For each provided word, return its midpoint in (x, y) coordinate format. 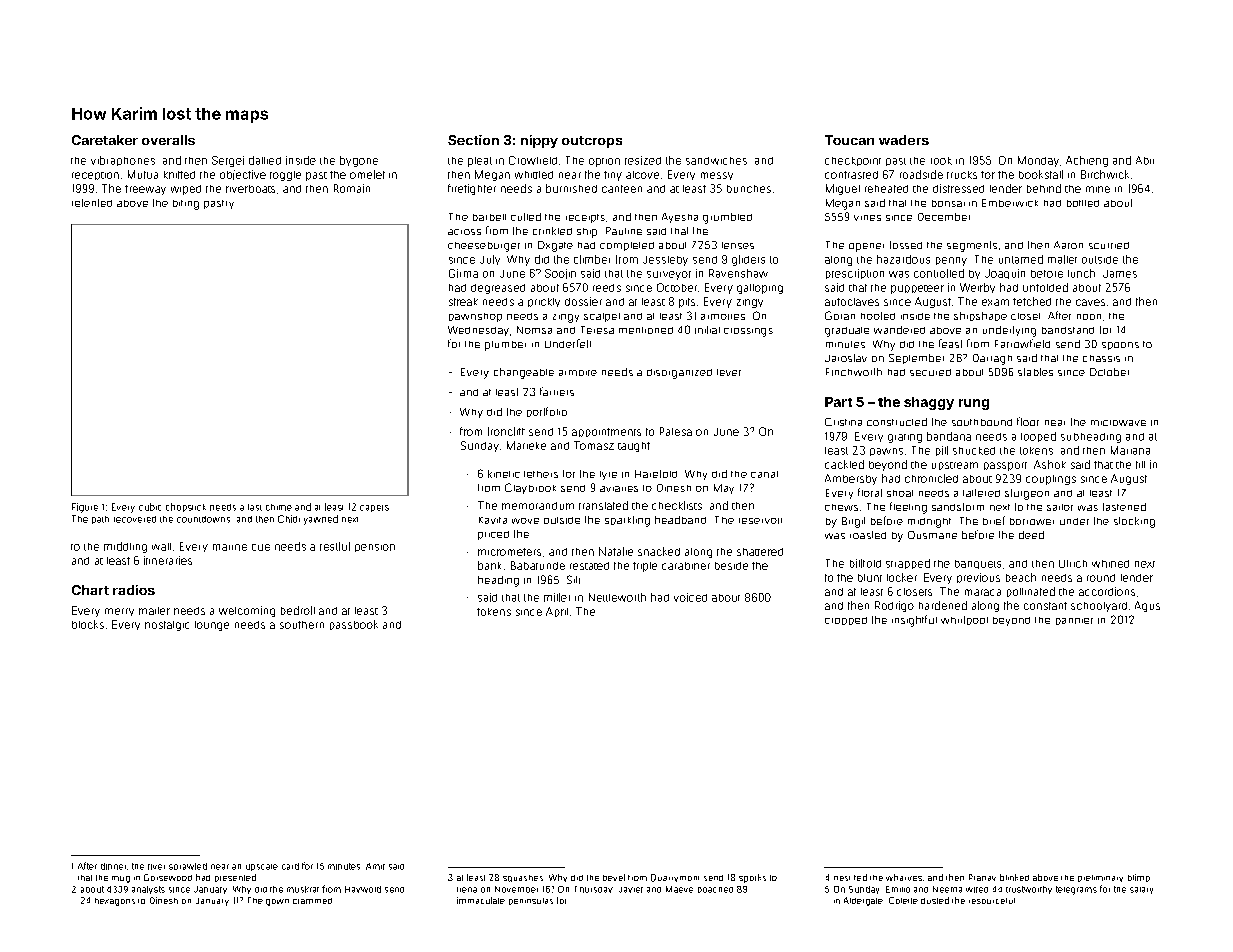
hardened (943, 605)
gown (277, 902)
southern (302, 625)
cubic (150, 507)
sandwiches (716, 161)
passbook (354, 625)
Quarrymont (675, 878)
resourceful (992, 901)
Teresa (597, 330)
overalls (168, 140)
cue (261, 547)
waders (904, 140)
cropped (846, 621)
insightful (914, 621)
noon (1089, 317)
